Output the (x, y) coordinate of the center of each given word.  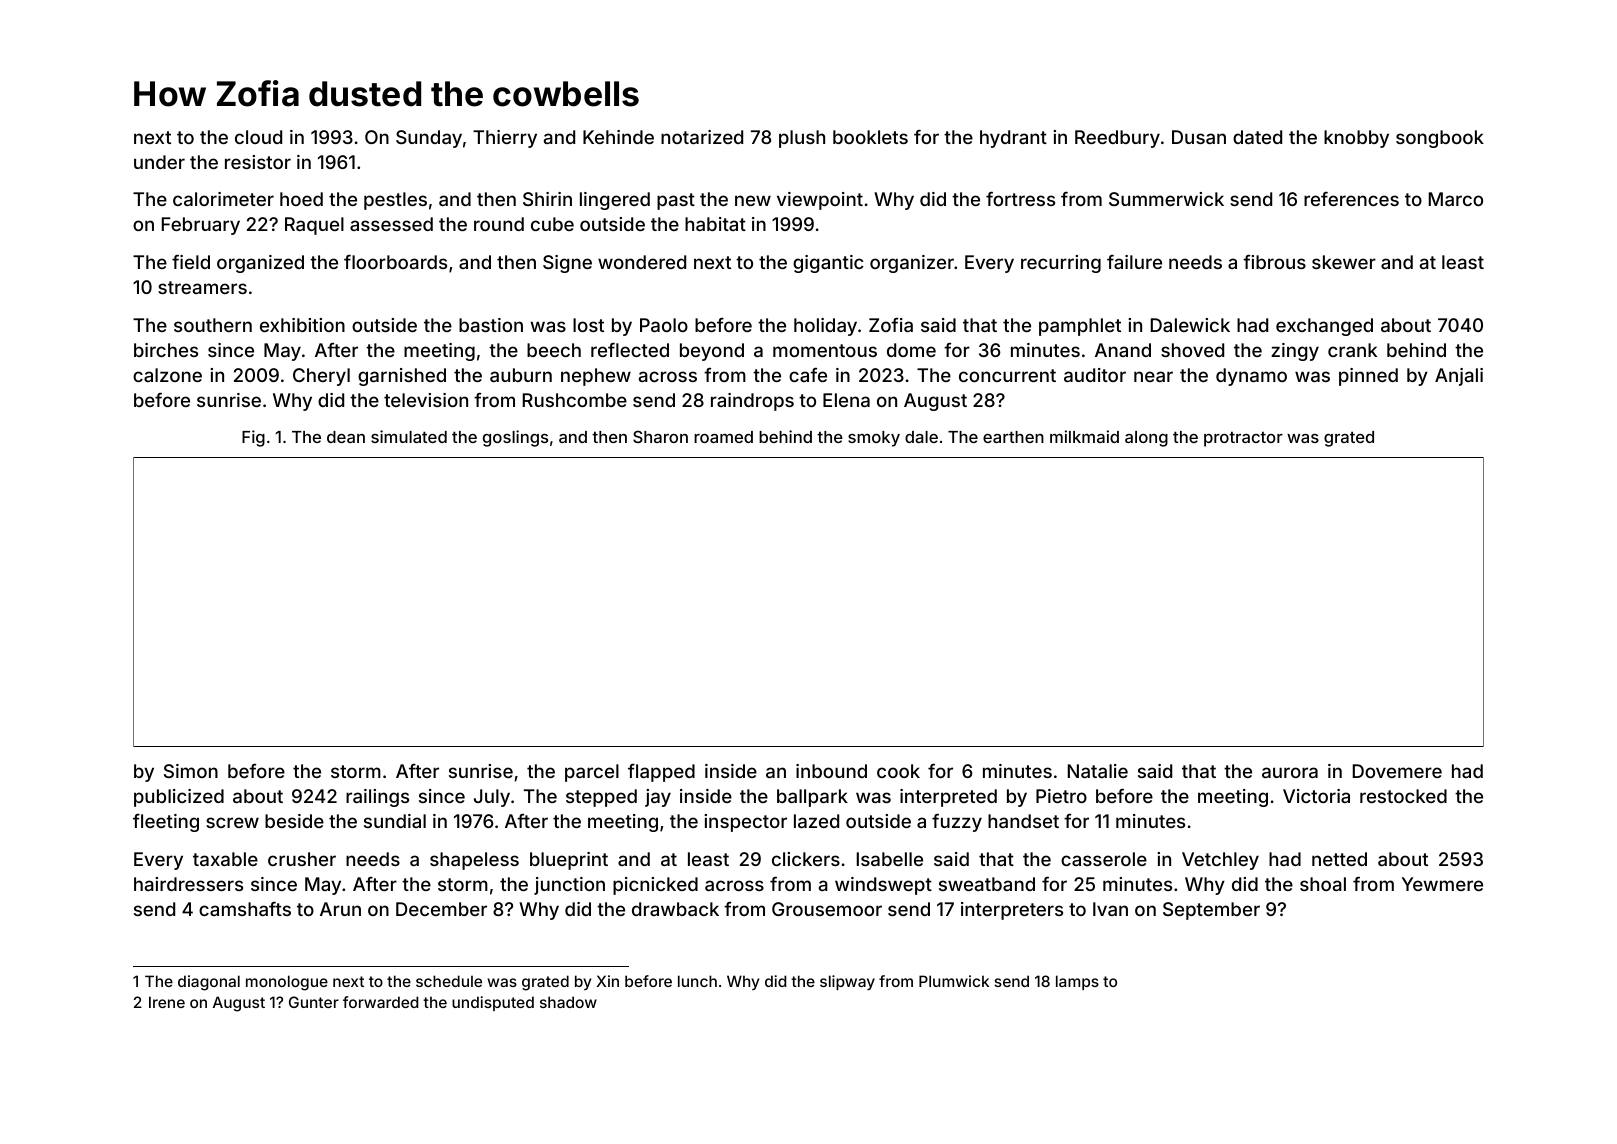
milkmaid (1084, 436)
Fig (253, 438)
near (1153, 376)
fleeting (166, 823)
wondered (642, 262)
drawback (675, 909)
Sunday (429, 139)
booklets (870, 137)
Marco (1456, 199)
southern (213, 325)
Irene (167, 1002)
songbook (1440, 139)
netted (1339, 859)
